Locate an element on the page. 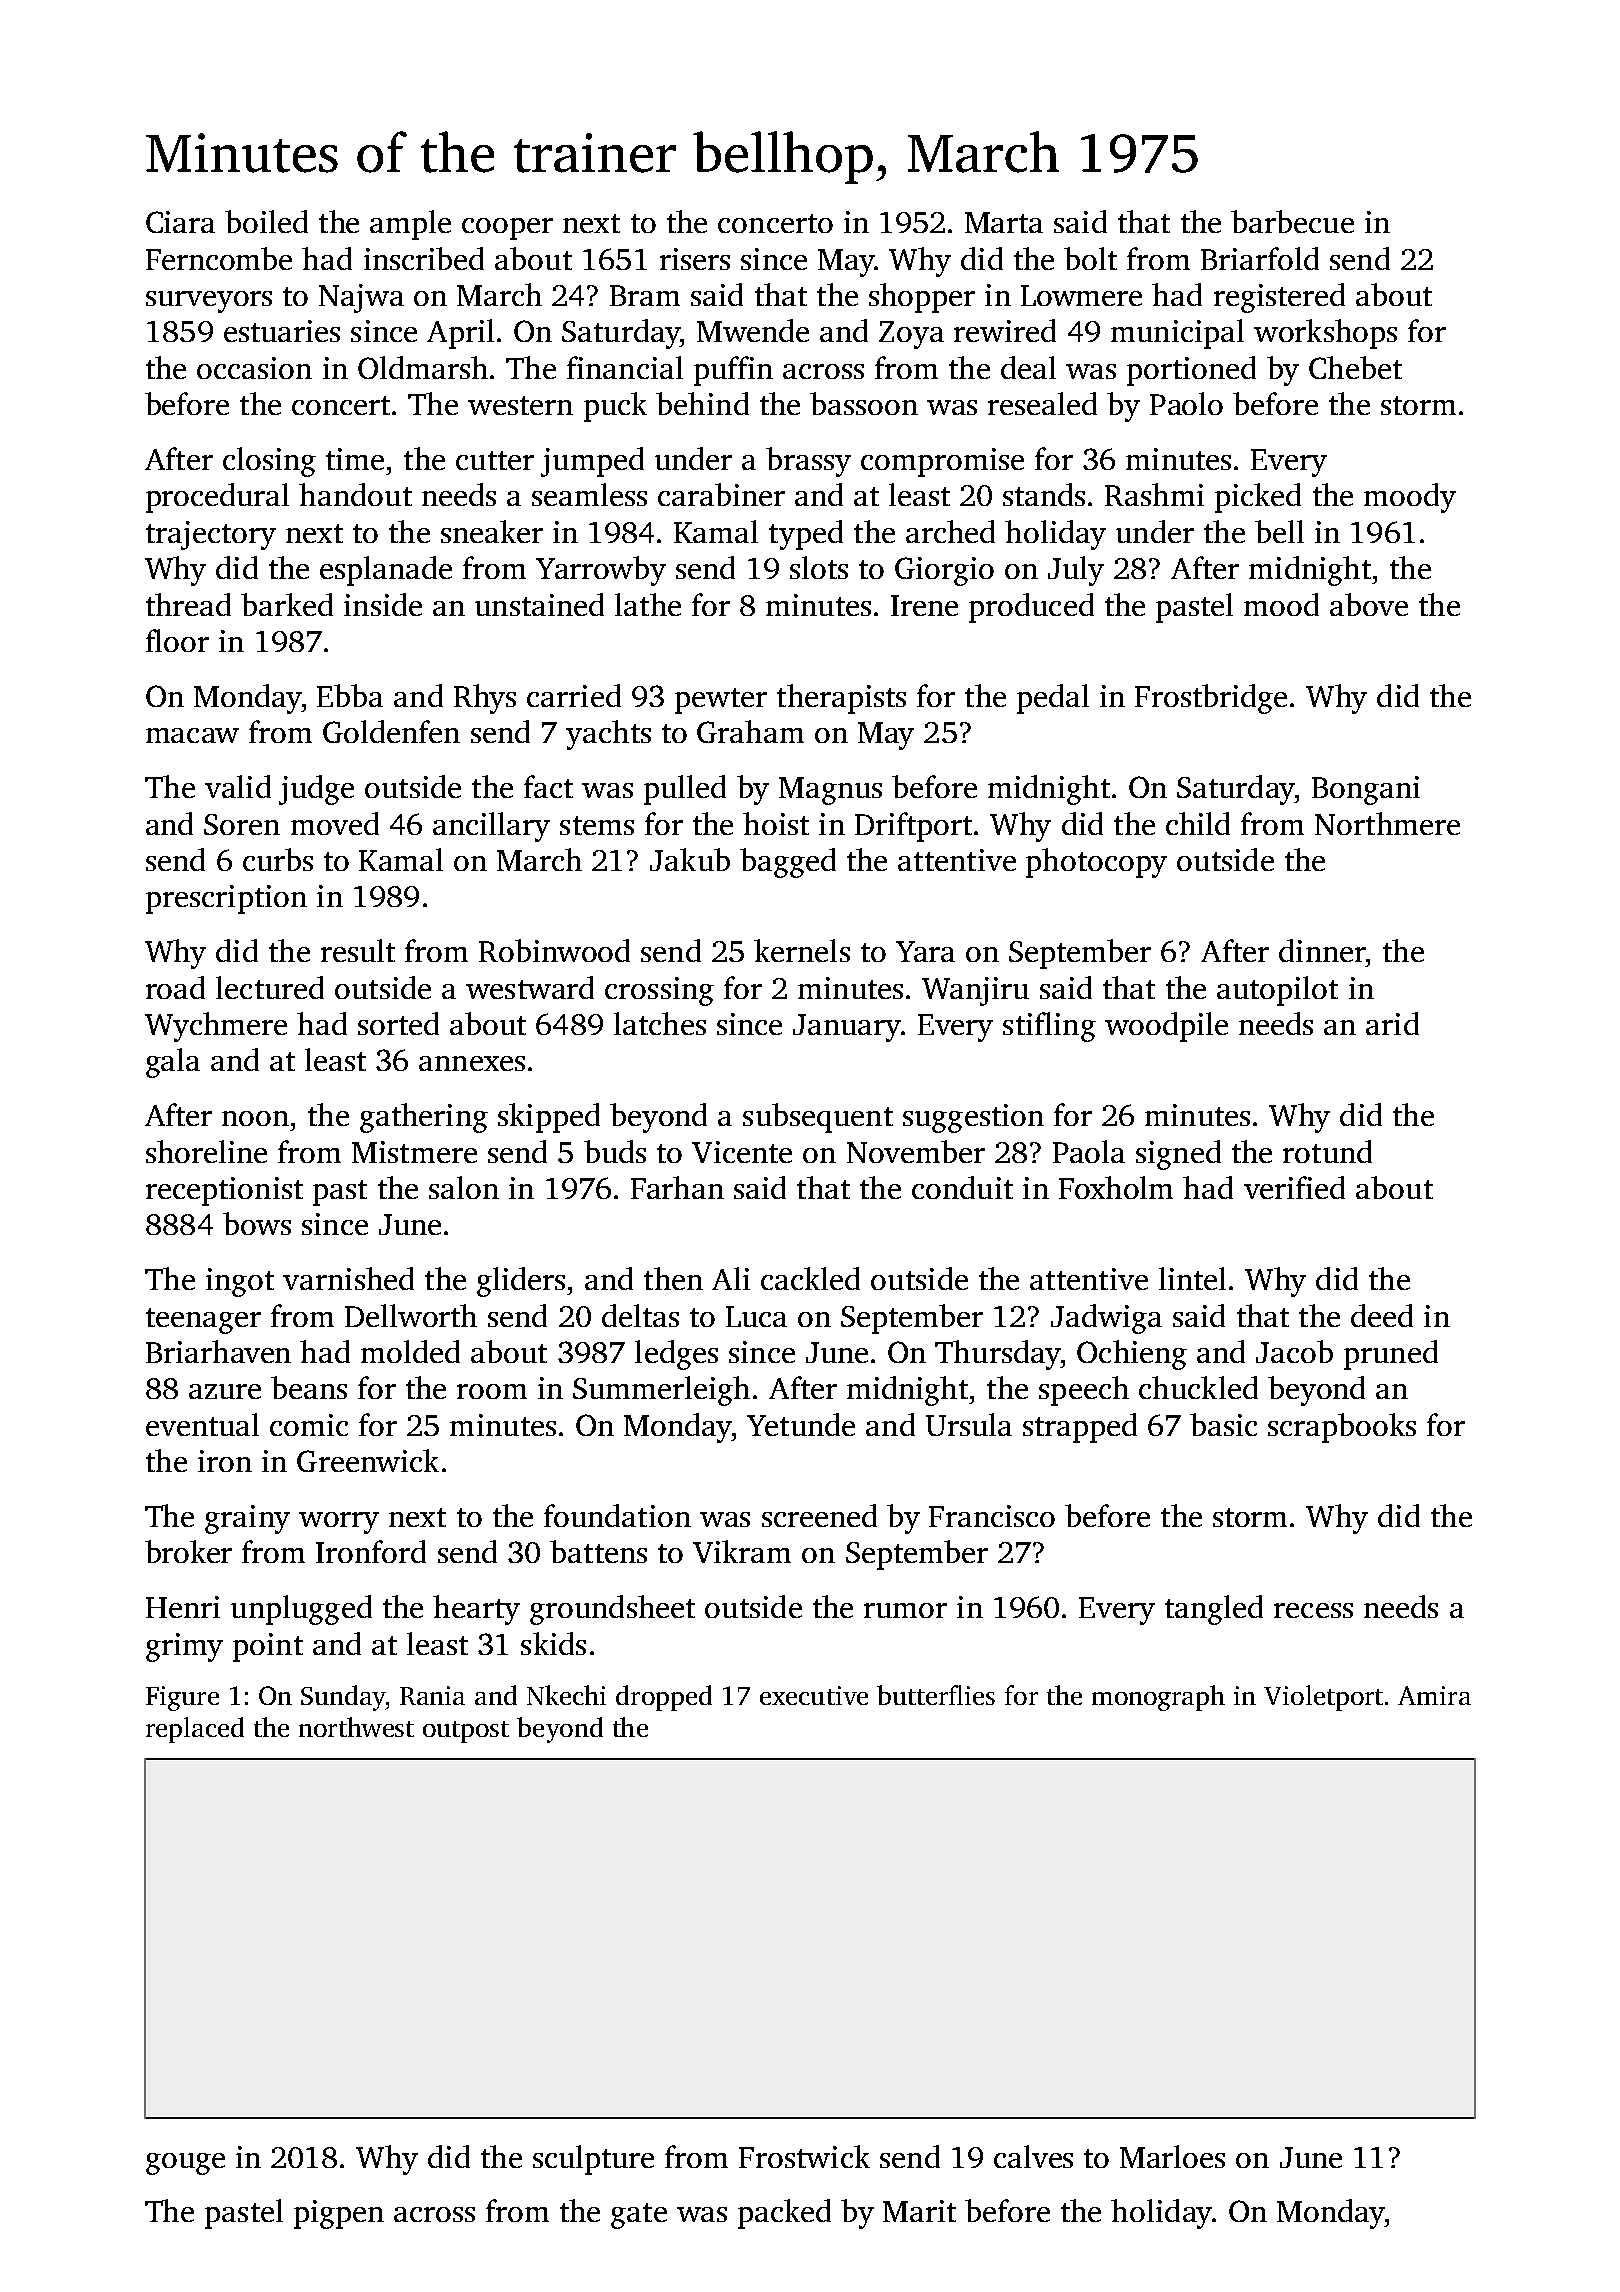 This page has width=1620, height=2292. bows is located at coordinates (257, 1223).
